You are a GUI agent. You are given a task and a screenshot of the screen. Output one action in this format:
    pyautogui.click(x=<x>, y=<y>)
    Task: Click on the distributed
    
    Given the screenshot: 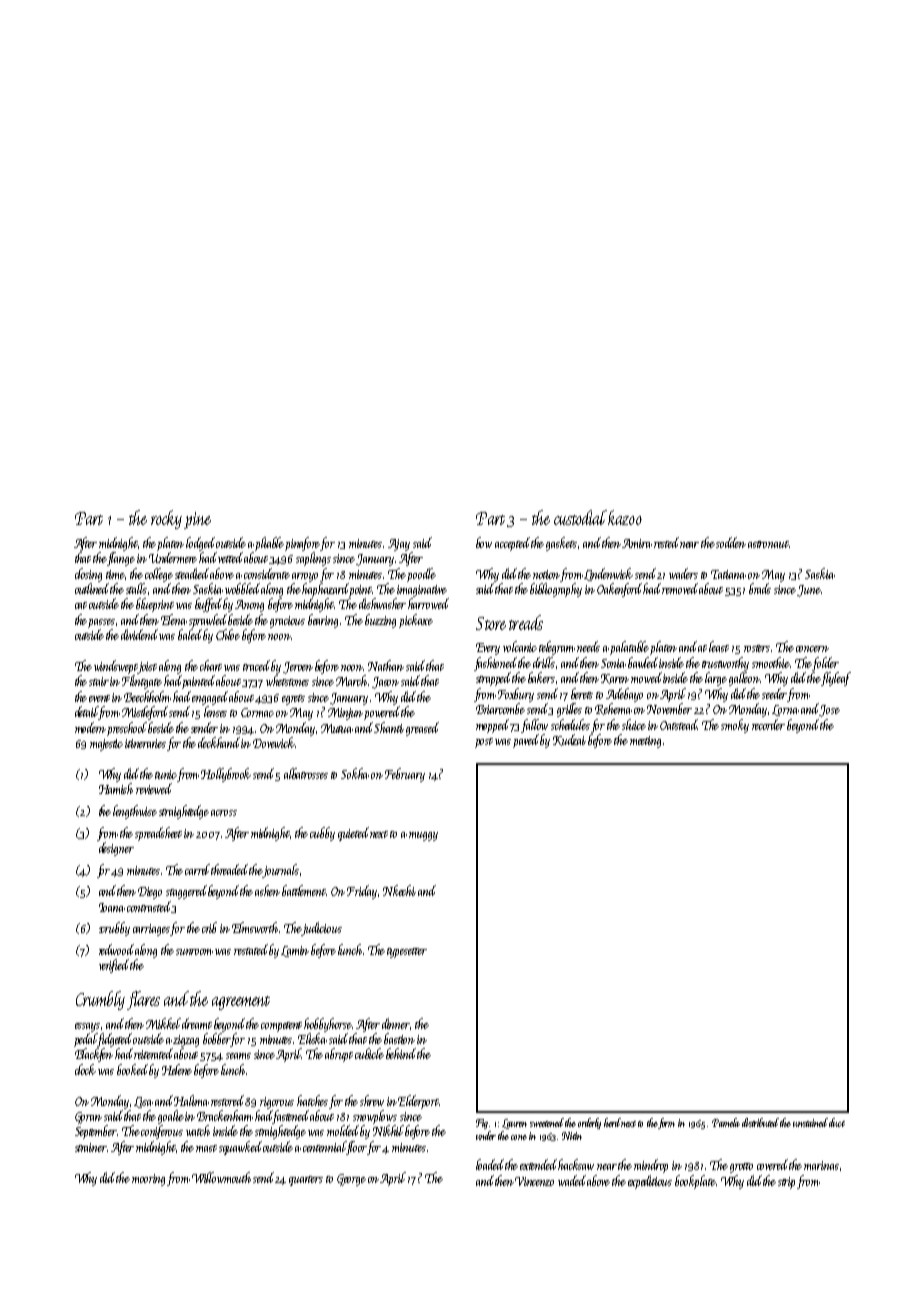 What is the action you would take?
    pyautogui.click(x=760, y=1122)
